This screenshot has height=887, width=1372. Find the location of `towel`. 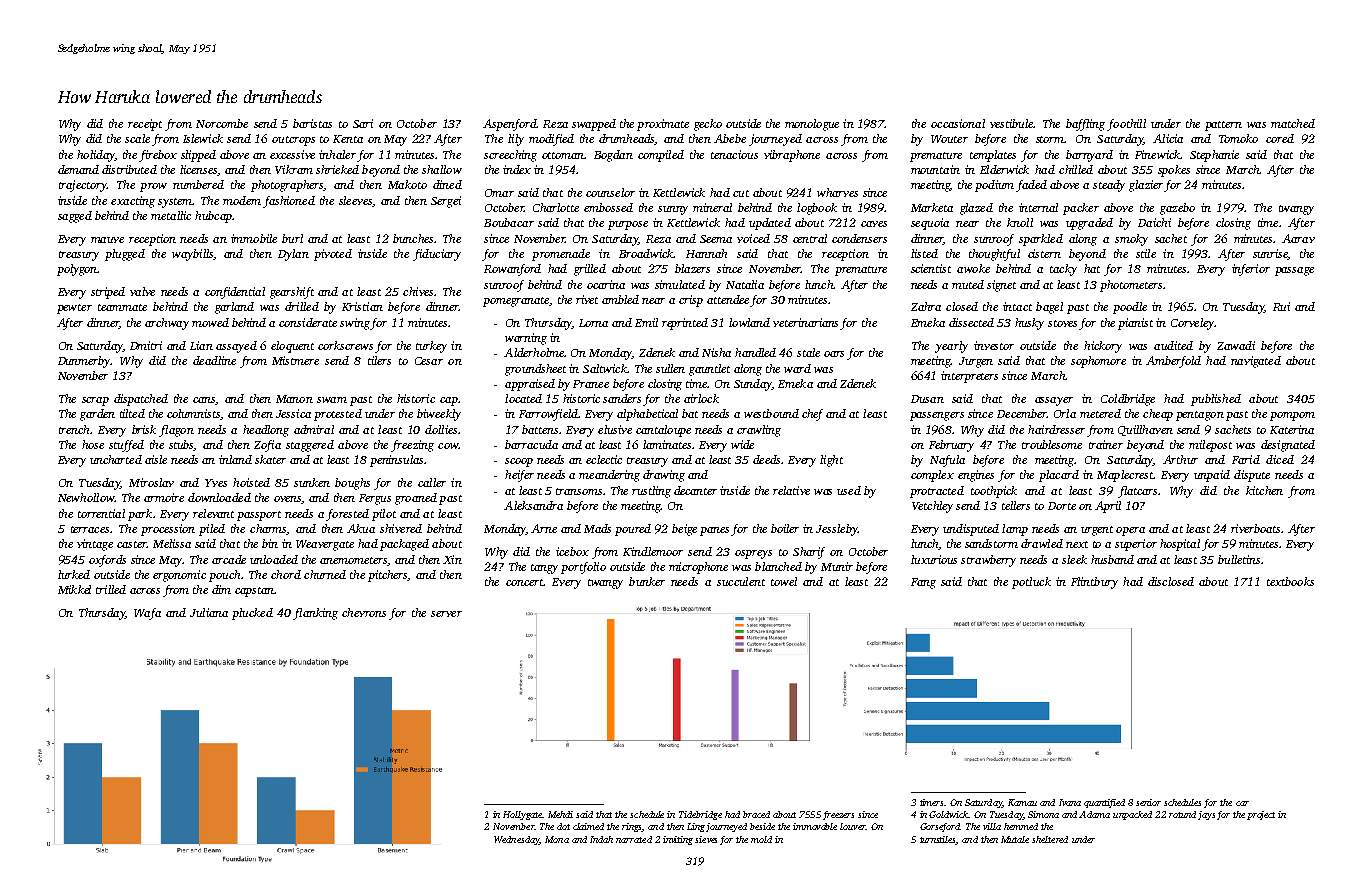

towel is located at coordinates (784, 581).
